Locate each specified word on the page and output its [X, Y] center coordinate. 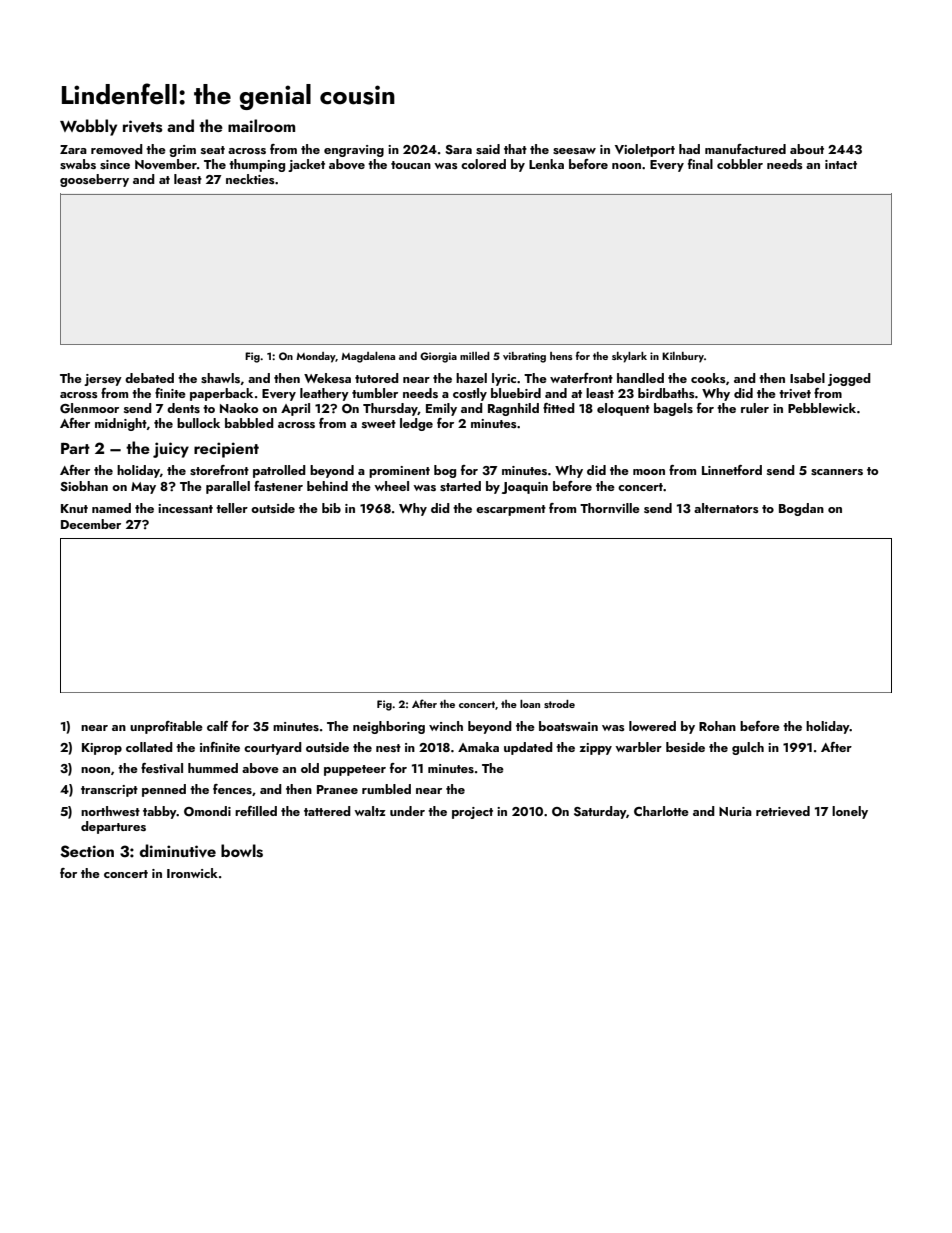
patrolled [279, 471]
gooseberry [94, 180]
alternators [726, 508]
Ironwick [192, 873]
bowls [242, 851]
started [460, 486]
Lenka [546, 164]
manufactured [745, 149]
